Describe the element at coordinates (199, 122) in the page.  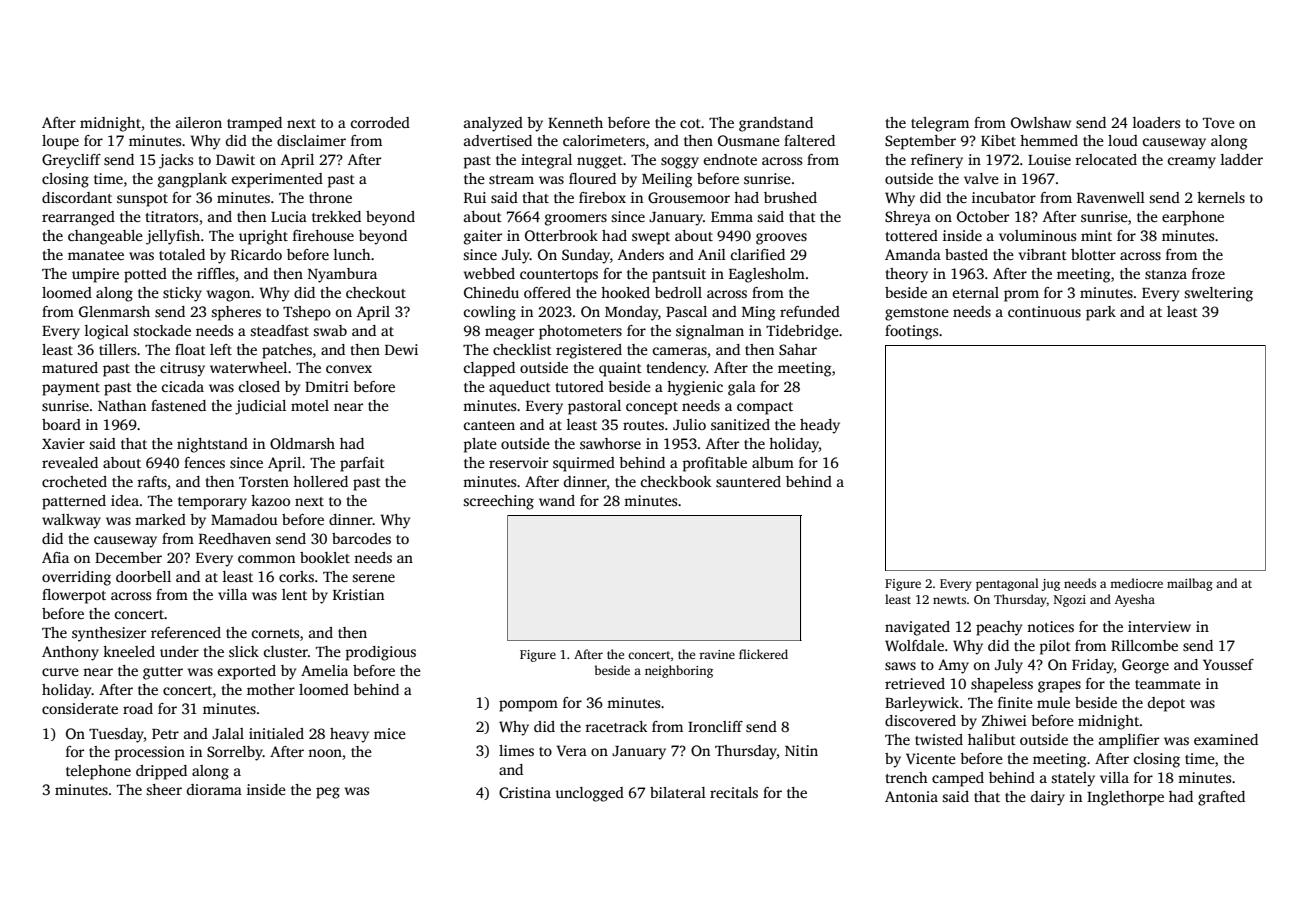
I see `aileron` at that location.
